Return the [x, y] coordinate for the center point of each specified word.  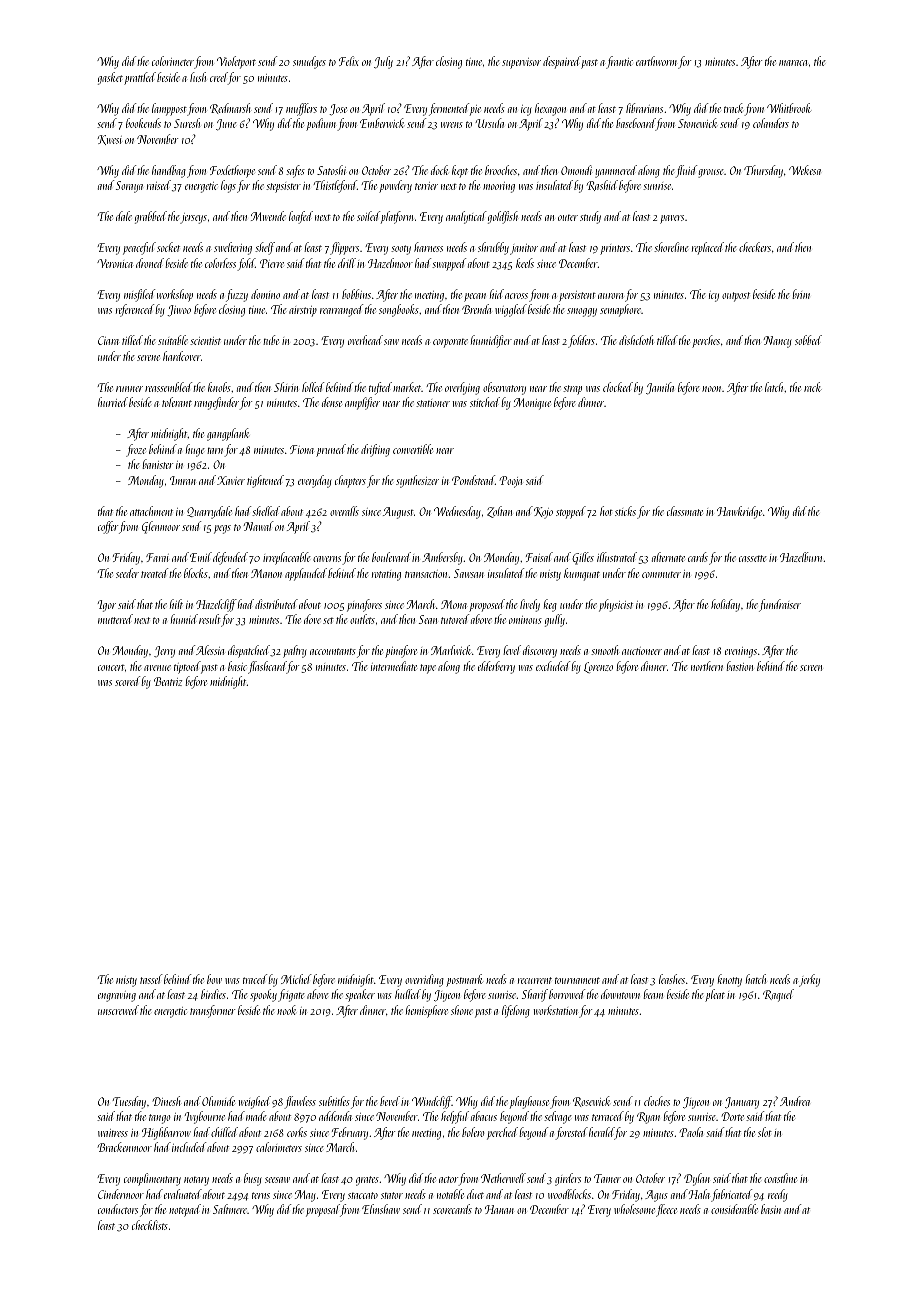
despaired [562, 62]
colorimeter [173, 61]
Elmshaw [381, 1209]
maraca [793, 63]
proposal [323, 1210]
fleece [666, 1210]
